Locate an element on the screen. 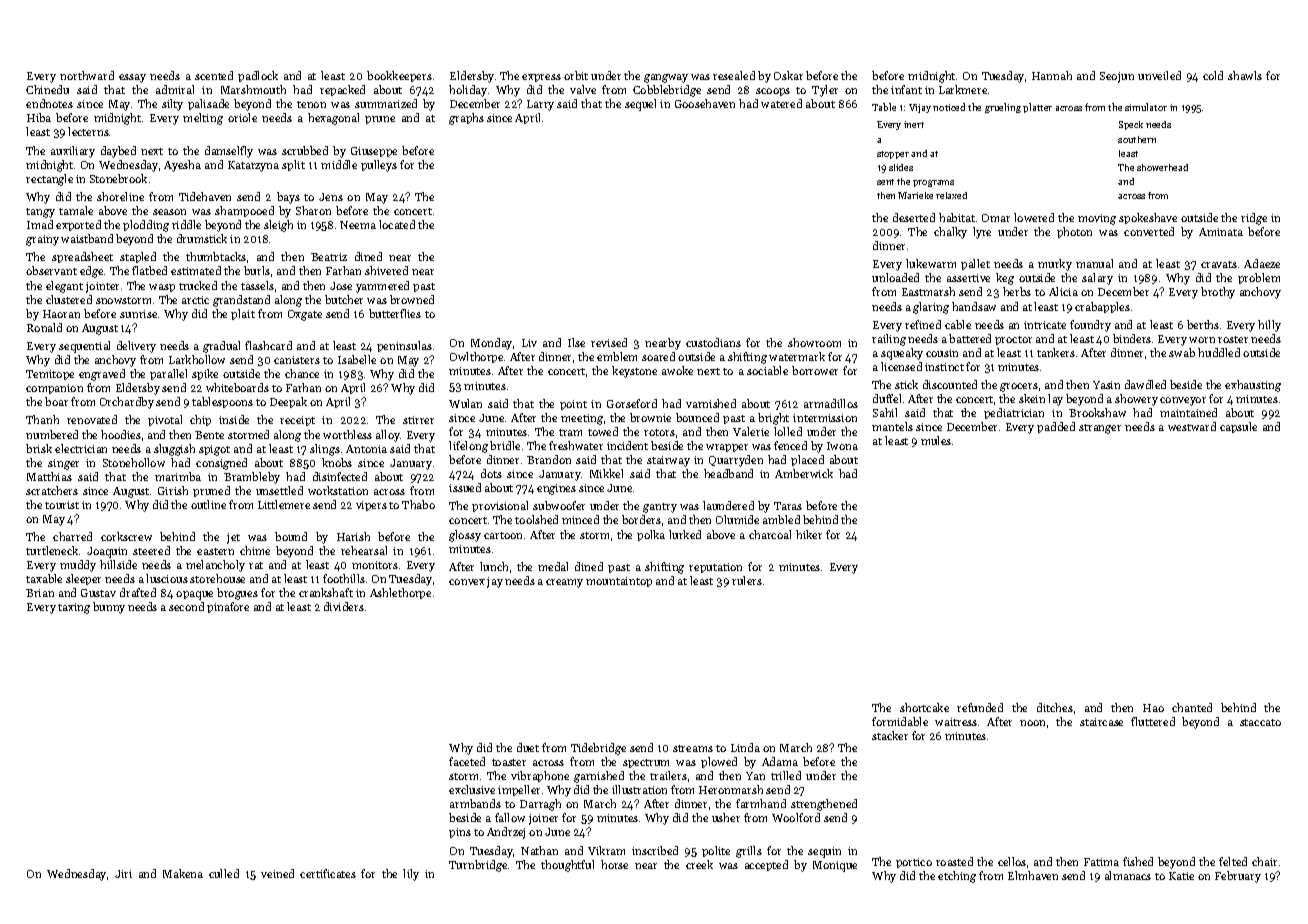  chanted is located at coordinates (1192, 707).
